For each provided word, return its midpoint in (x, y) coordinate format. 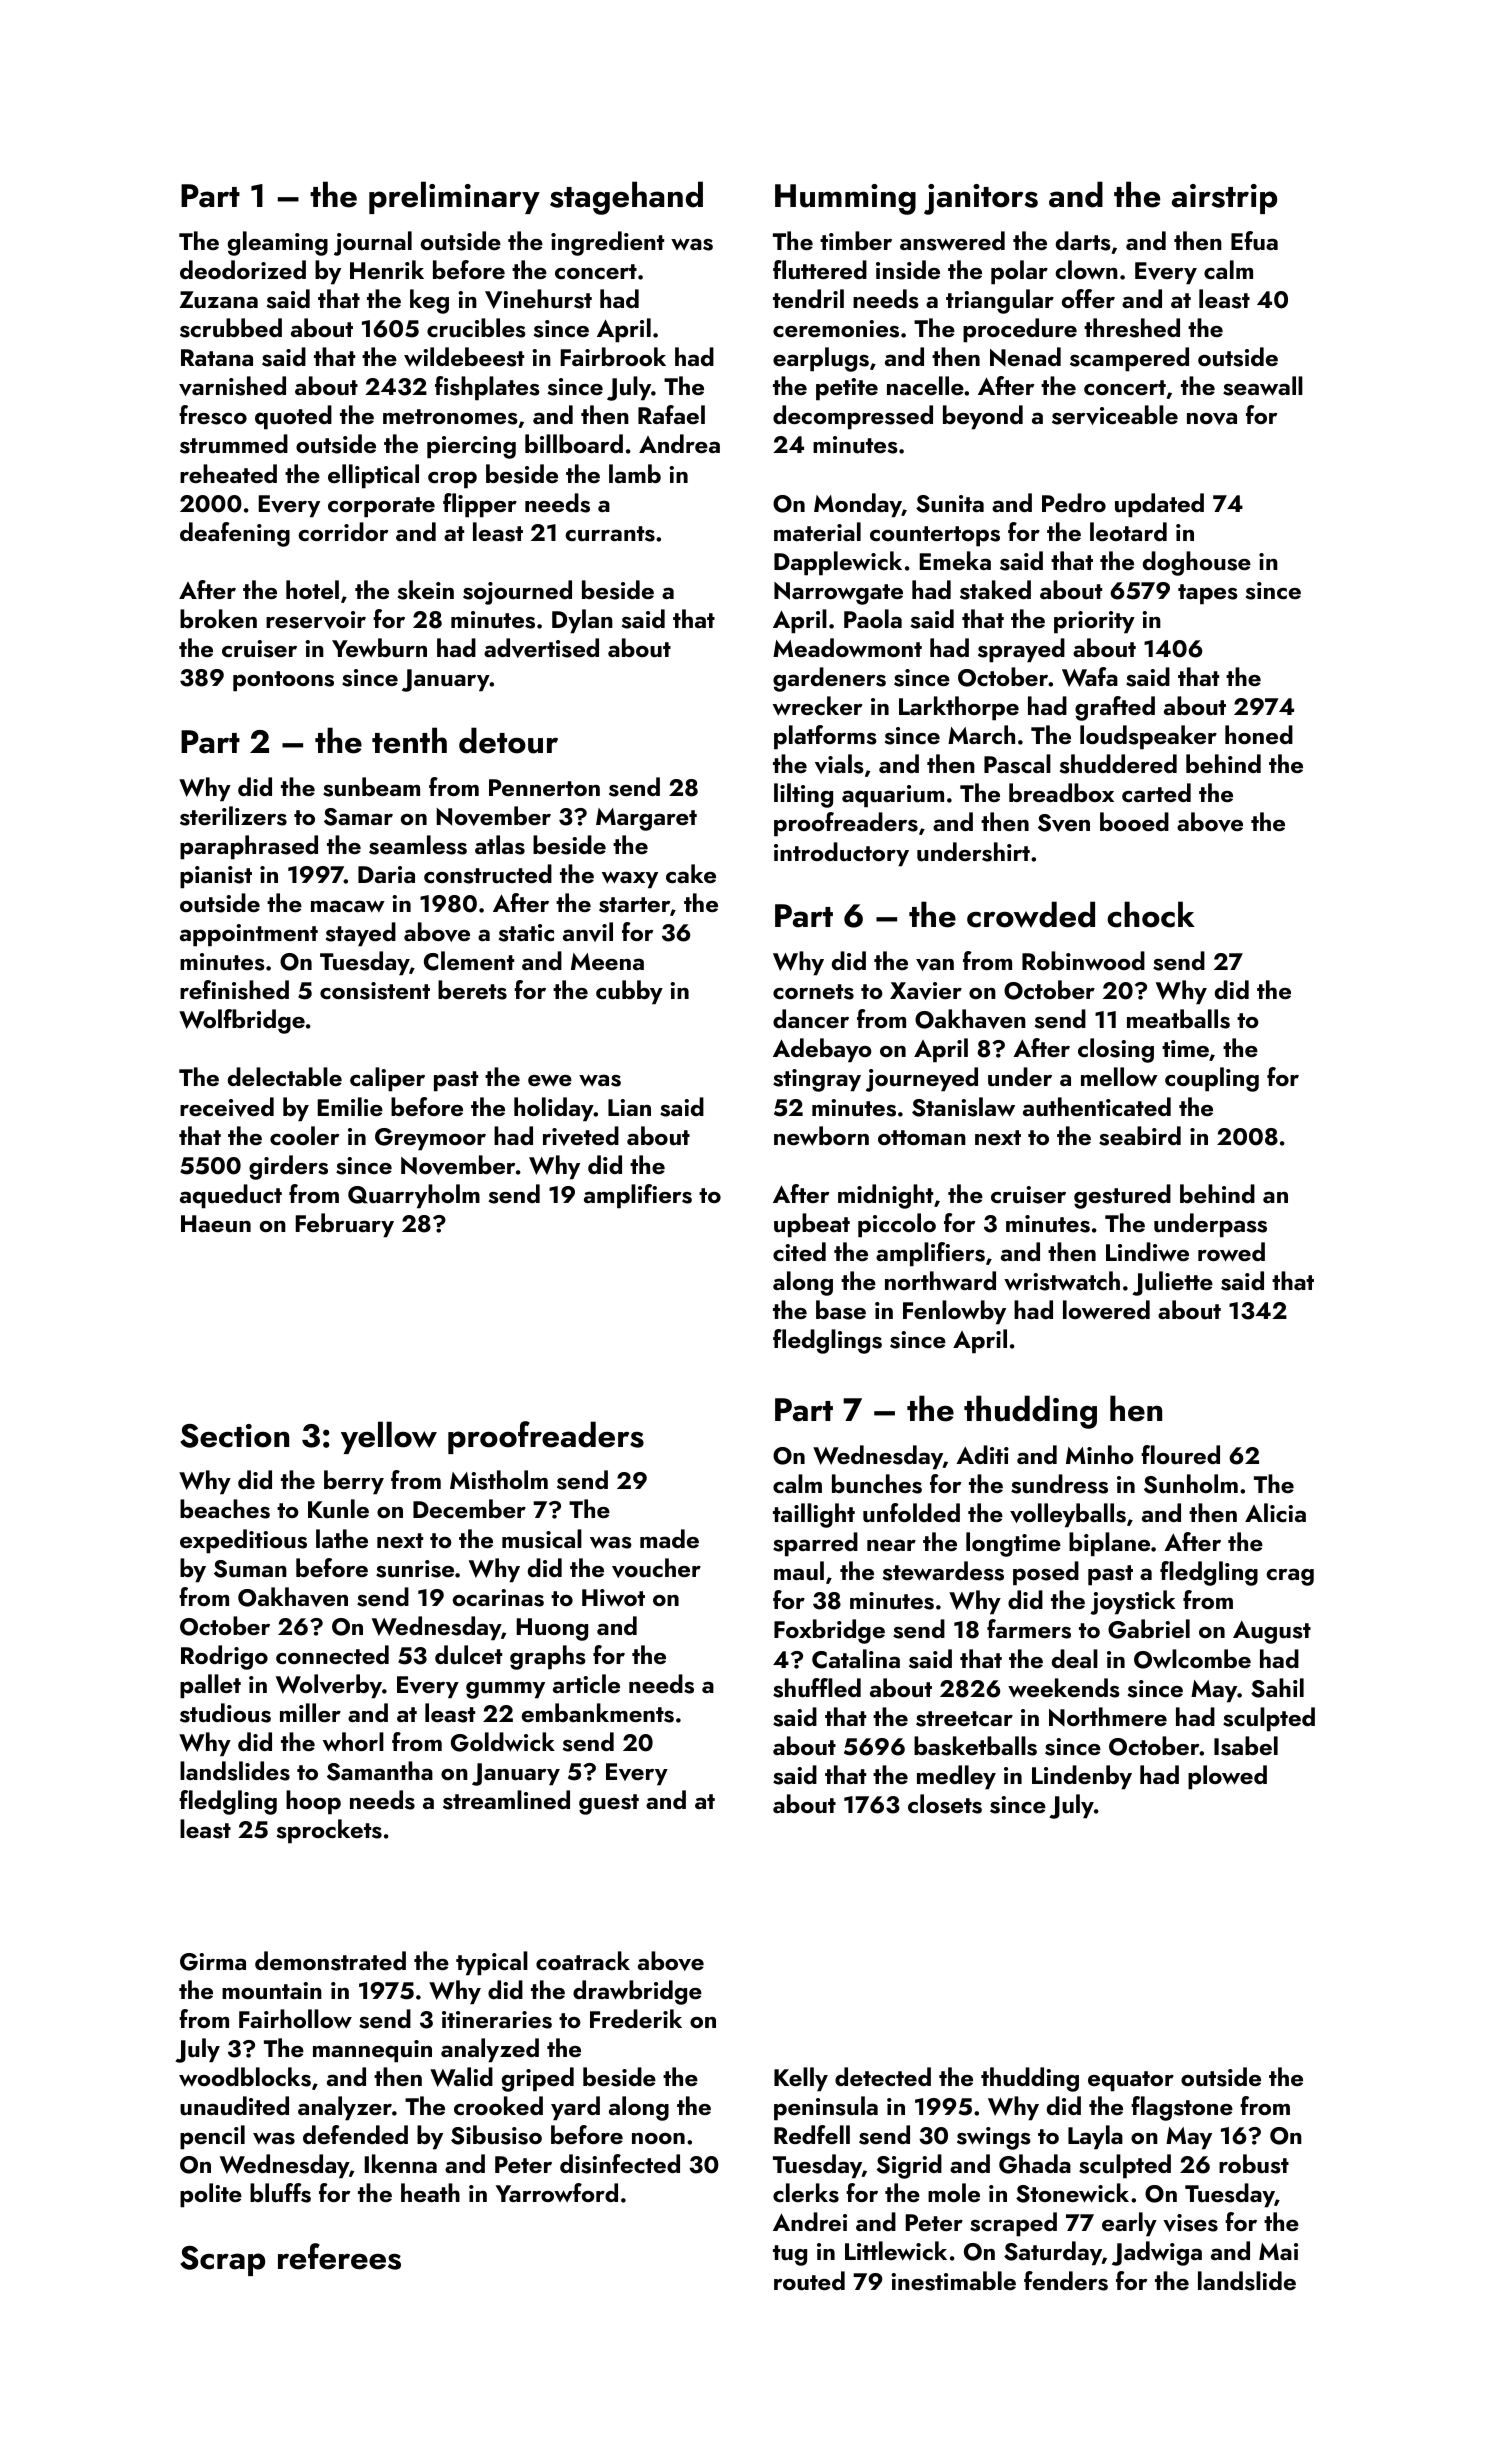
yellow (389, 1437)
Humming (845, 199)
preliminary (454, 197)
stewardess (943, 1571)
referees (339, 2256)
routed (809, 2281)
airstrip (1224, 199)
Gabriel (1149, 1629)
